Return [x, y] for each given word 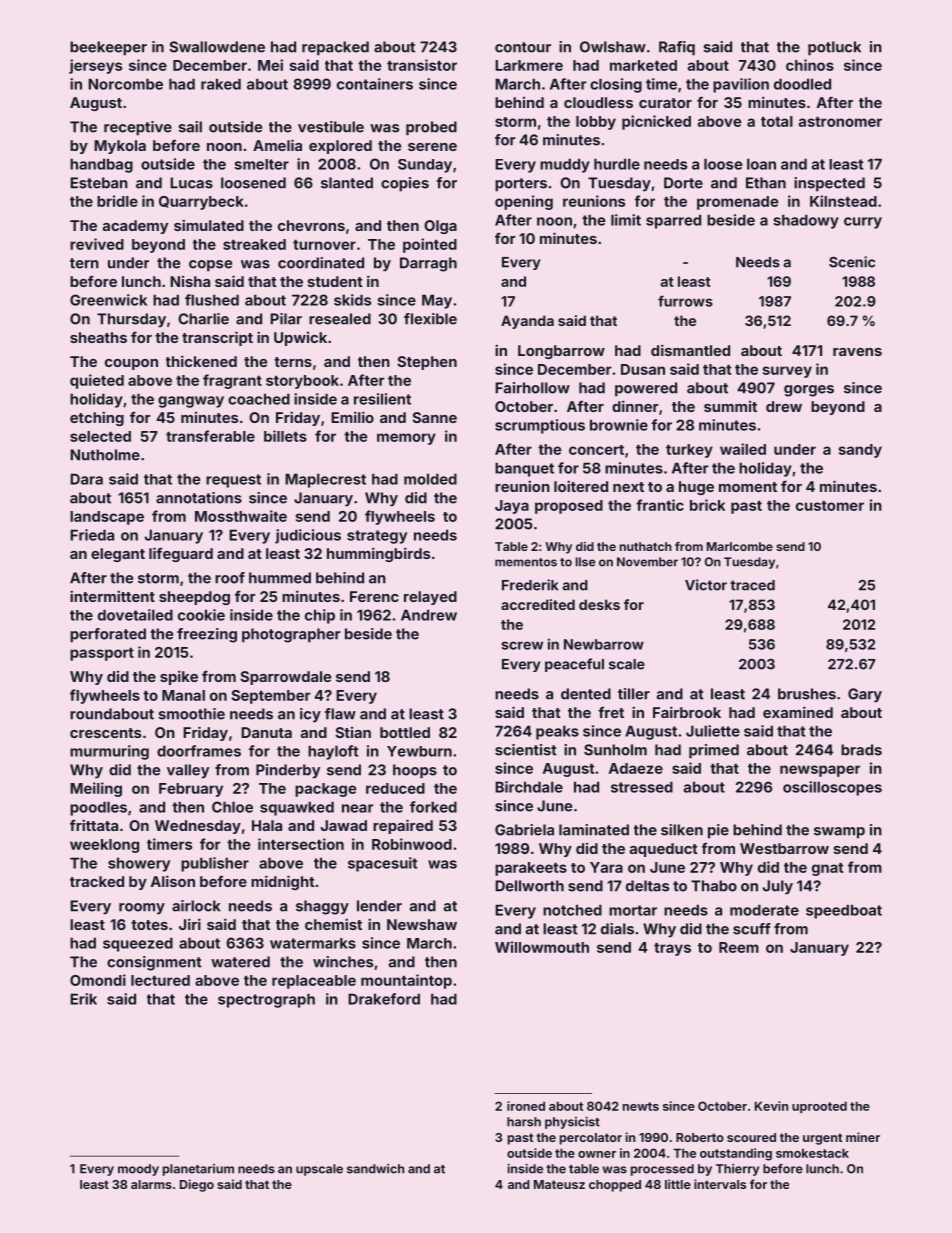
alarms [151, 1184]
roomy [142, 909]
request [233, 481]
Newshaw [422, 924]
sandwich [375, 1169]
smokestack [812, 1153]
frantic [660, 505]
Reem [739, 947]
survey [787, 372]
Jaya [512, 507]
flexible [430, 319]
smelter [261, 164]
